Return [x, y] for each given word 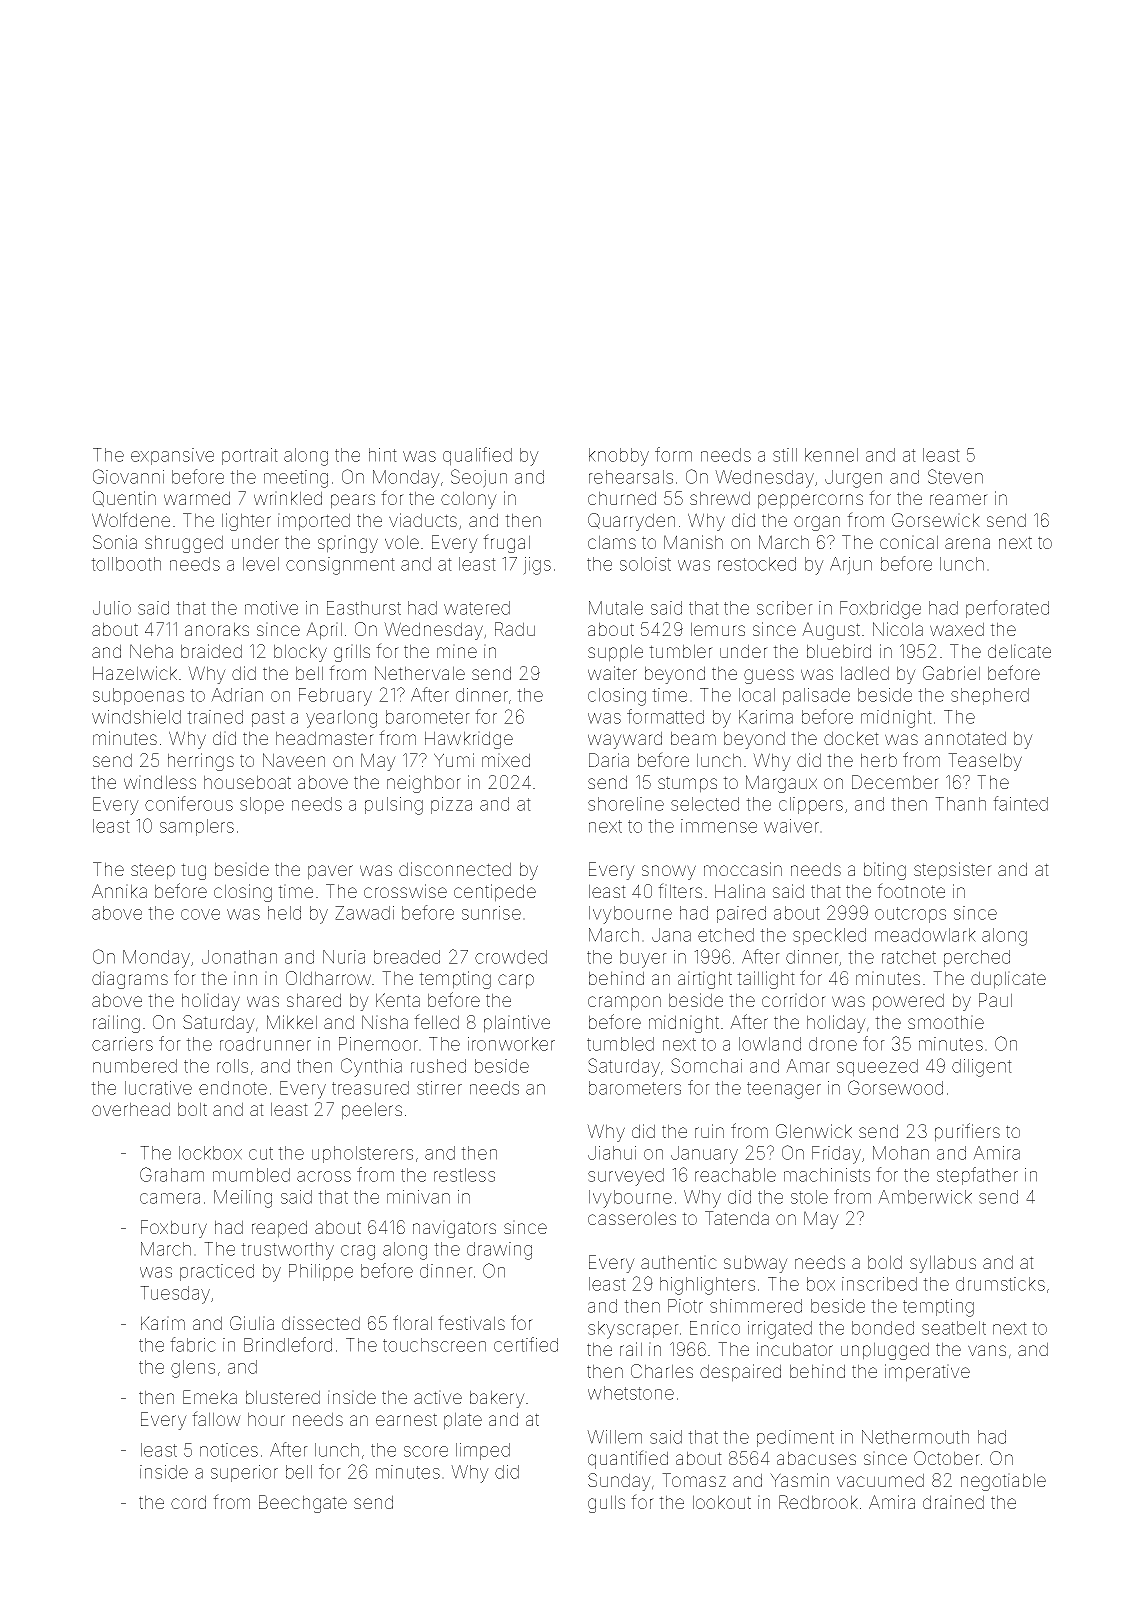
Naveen [294, 760]
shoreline [626, 804]
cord [188, 1502]
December [895, 782]
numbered [135, 1066]
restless [464, 1175]
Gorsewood [895, 1087]
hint [383, 455]
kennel [831, 455]
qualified [477, 456]
